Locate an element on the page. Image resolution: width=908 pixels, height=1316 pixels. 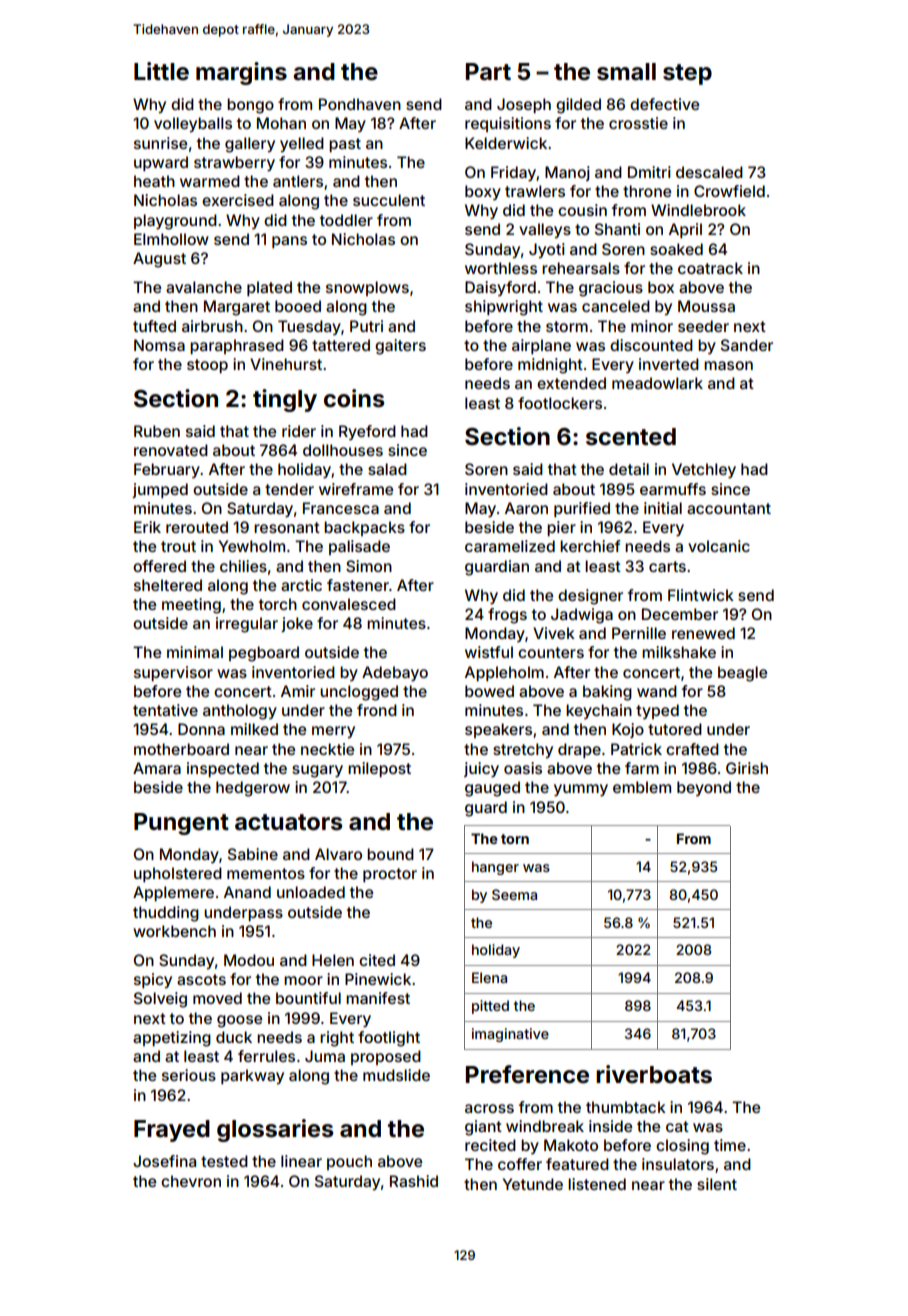
stretchy is located at coordinates (523, 750).
